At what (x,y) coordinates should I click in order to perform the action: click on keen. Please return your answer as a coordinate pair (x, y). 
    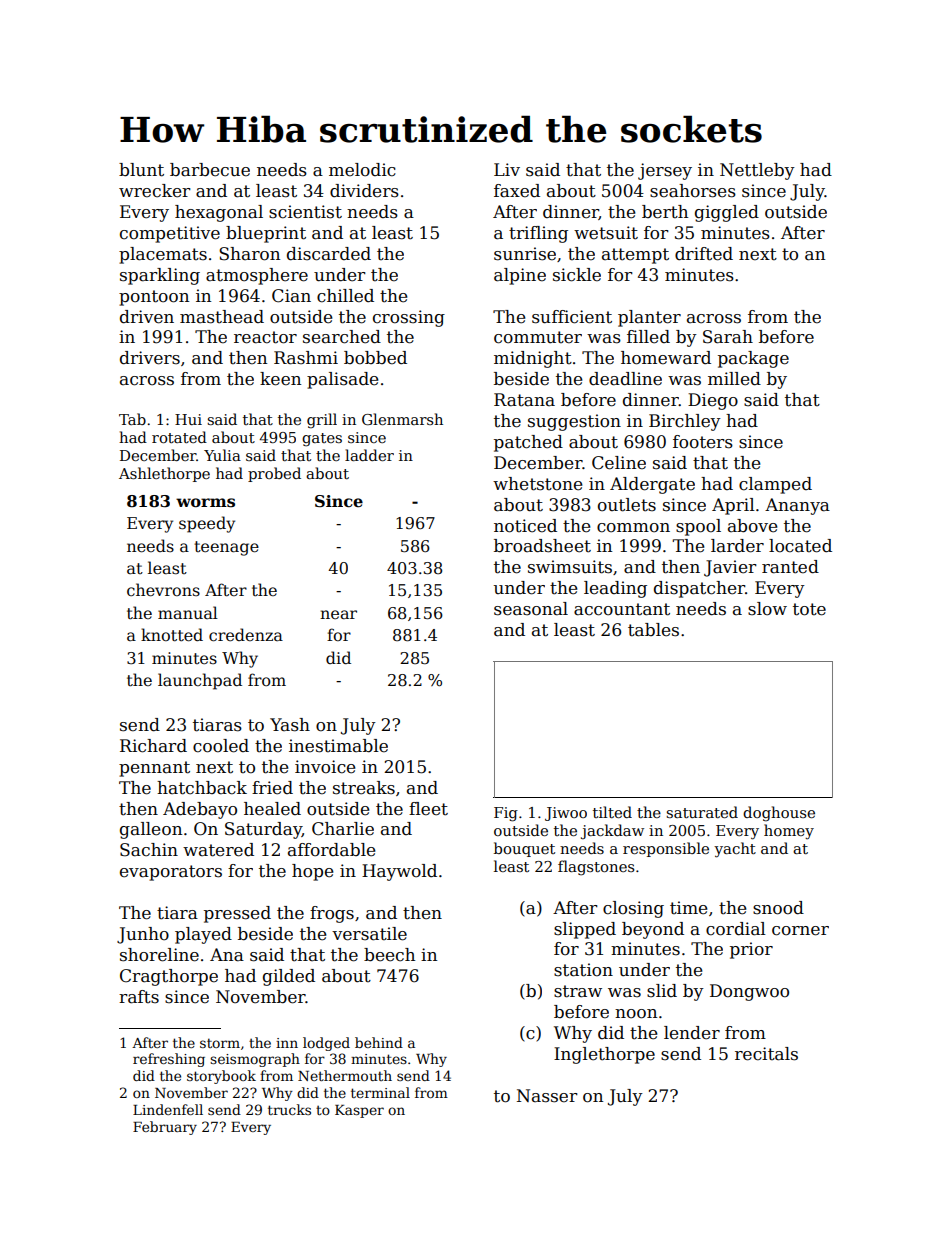
    Looking at the image, I should click on (280, 379).
